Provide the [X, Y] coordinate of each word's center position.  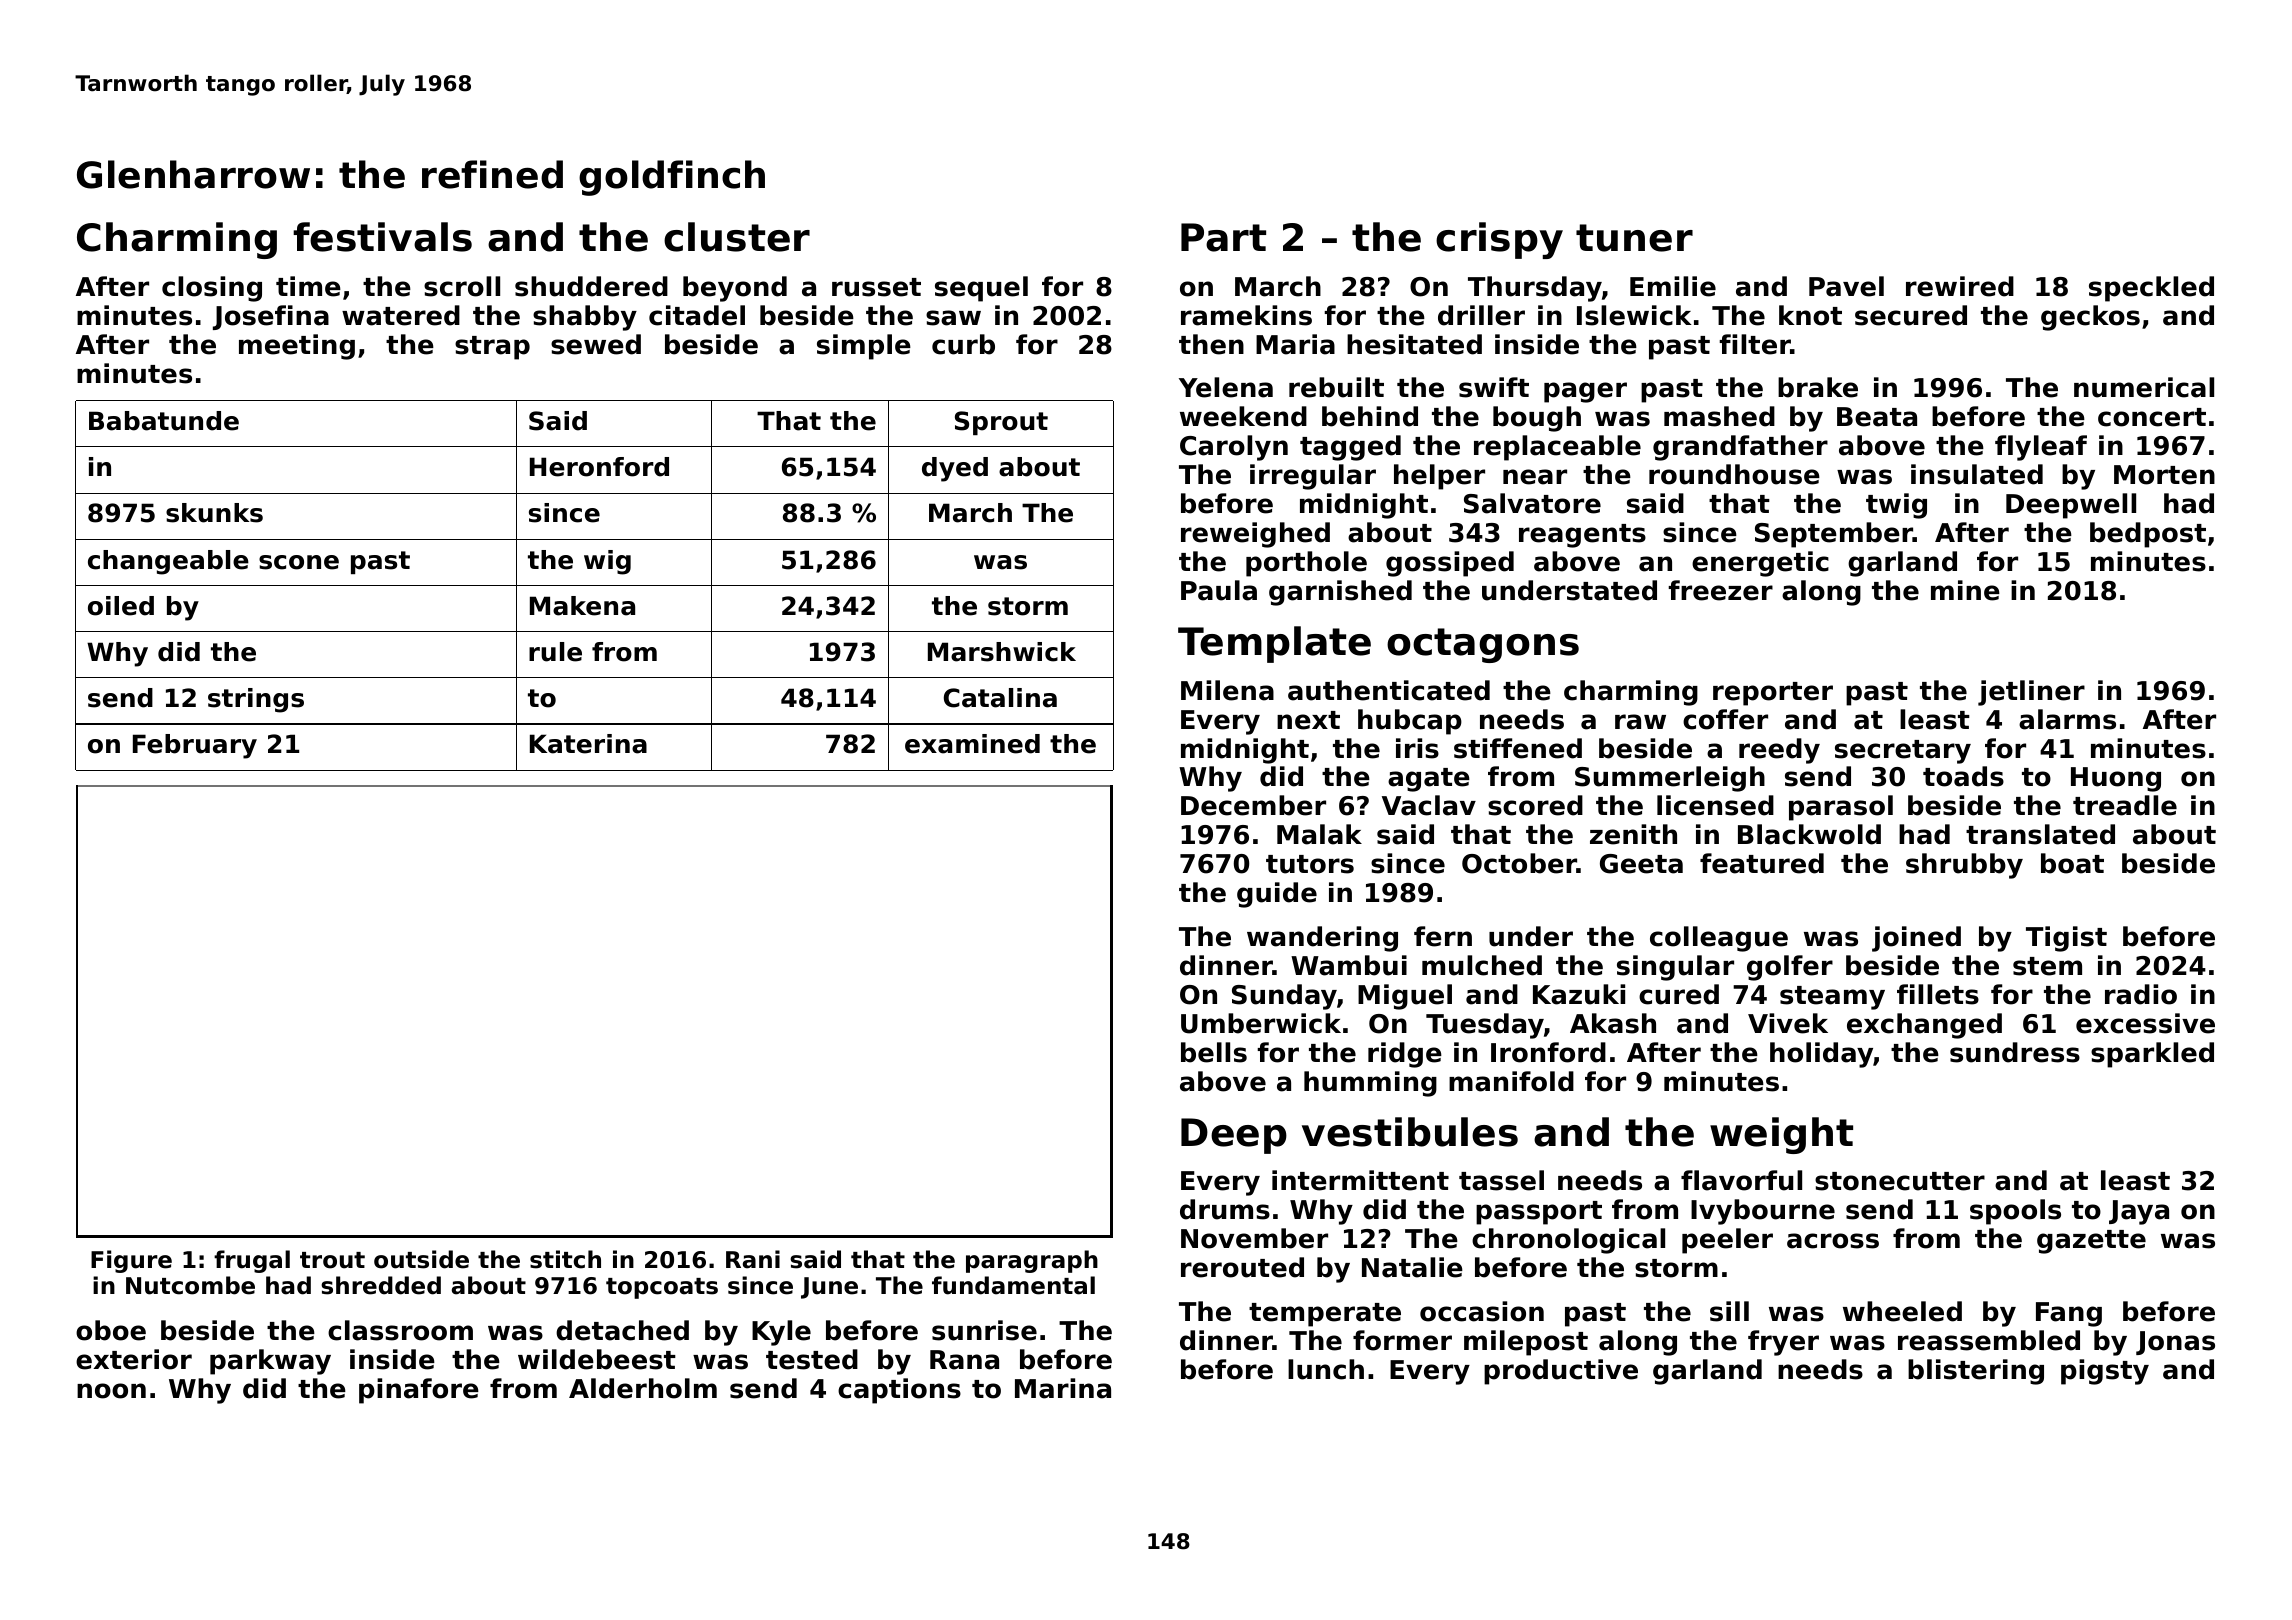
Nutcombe [190, 1285]
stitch [565, 1259]
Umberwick [1261, 1023]
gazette [2091, 1242]
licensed [1715, 805]
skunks [214, 513]
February [195, 746]
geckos [2090, 318]
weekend [1243, 416]
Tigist [2066, 939]
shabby [585, 318]
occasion [1482, 1311]
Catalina [1000, 698]
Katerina [588, 744]
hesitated [1414, 344]
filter [1754, 344]
